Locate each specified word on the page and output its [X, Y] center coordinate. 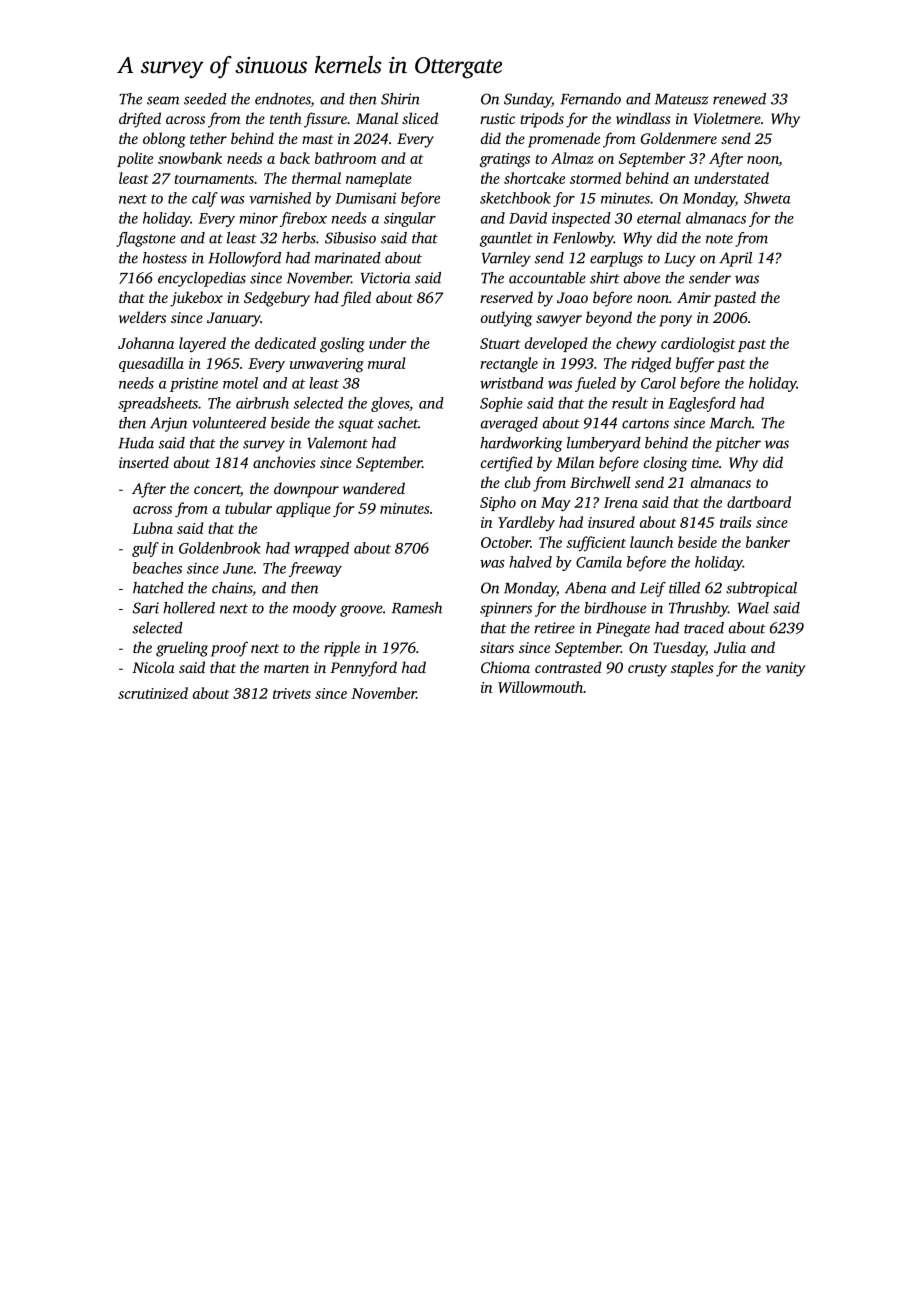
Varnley [506, 259]
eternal [659, 218]
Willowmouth [540, 687]
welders [142, 317]
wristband [512, 383]
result [630, 403]
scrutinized [153, 693]
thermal [316, 178]
